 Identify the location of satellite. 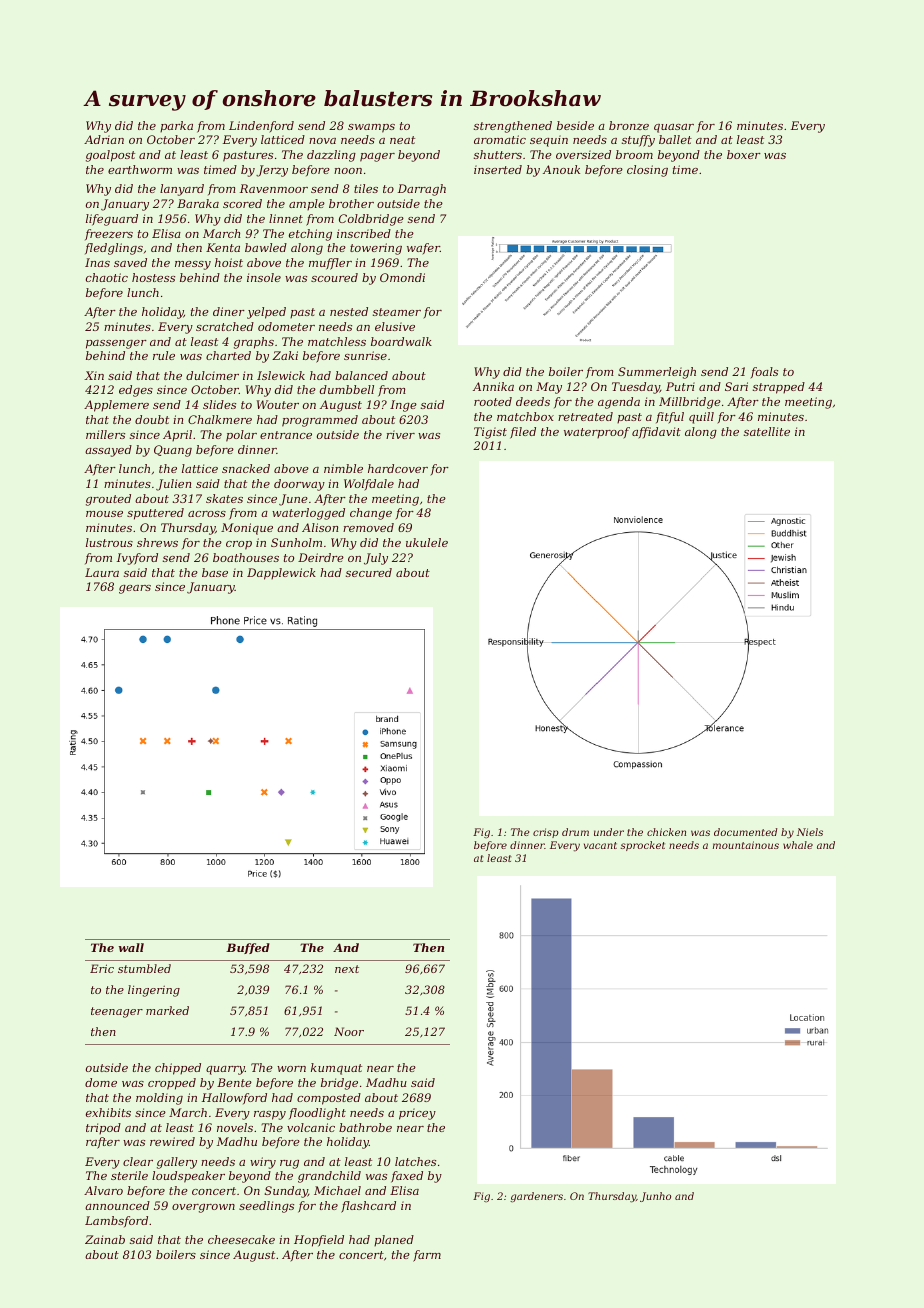
(767, 431).
